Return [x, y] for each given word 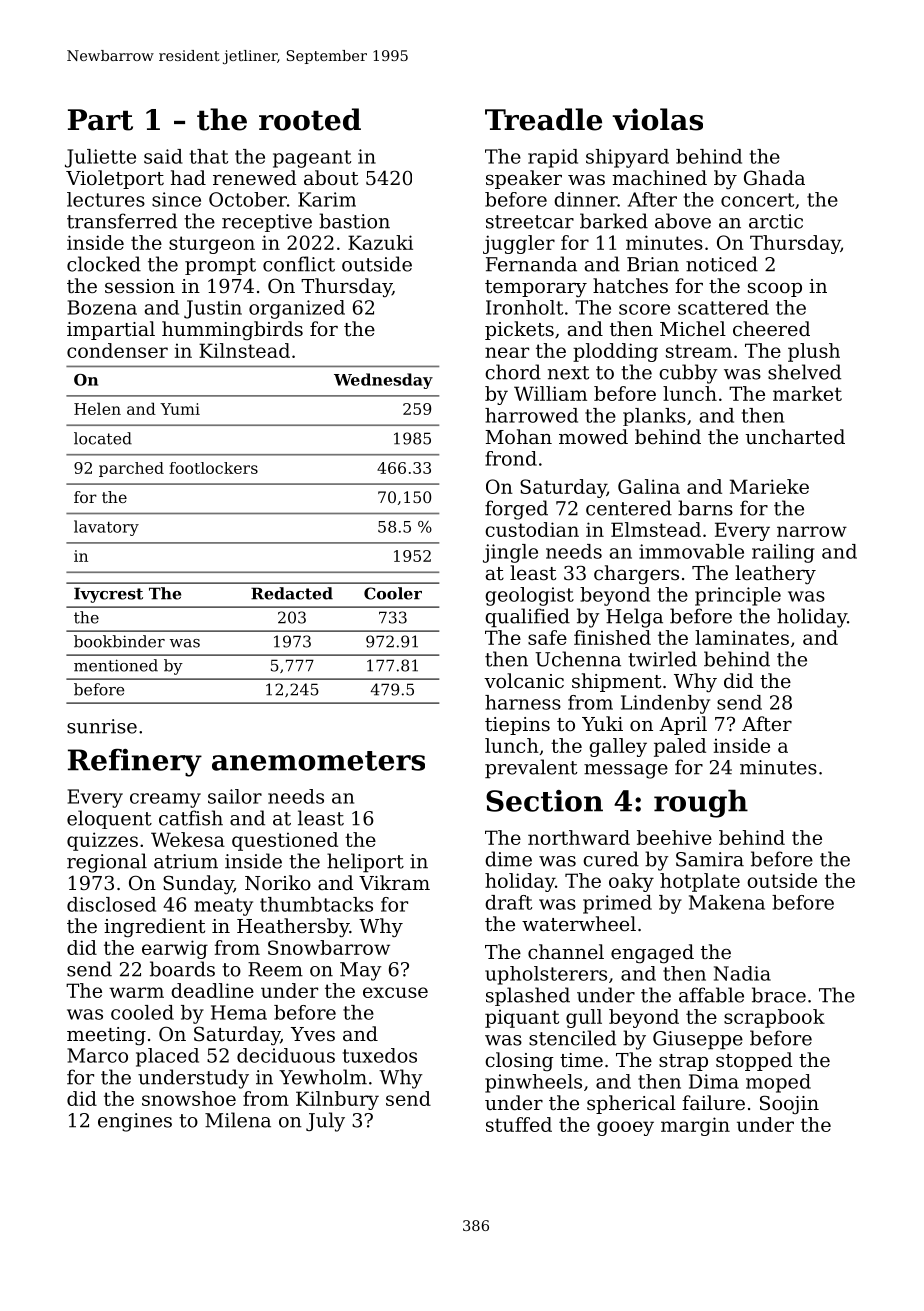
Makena [727, 902]
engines [135, 1122]
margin [695, 1126]
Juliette [100, 158]
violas [657, 119]
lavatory [106, 528]
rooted [310, 119]
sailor [235, 796]
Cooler [393, 593]
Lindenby [665, 704]
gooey [625, 1128]
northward [579, 837]
